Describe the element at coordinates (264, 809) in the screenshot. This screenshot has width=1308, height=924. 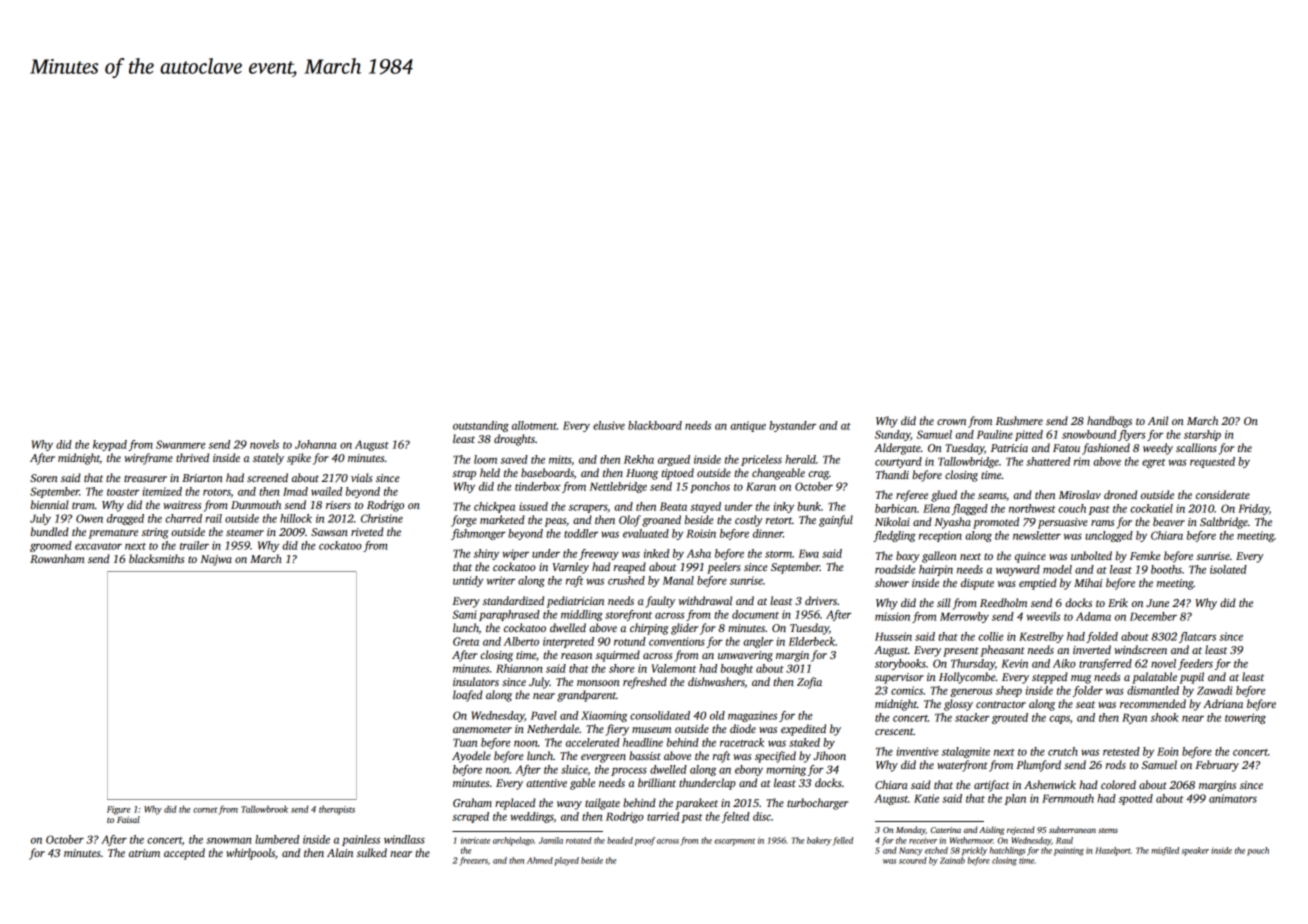
I see `Tallowbrook` at that location.
